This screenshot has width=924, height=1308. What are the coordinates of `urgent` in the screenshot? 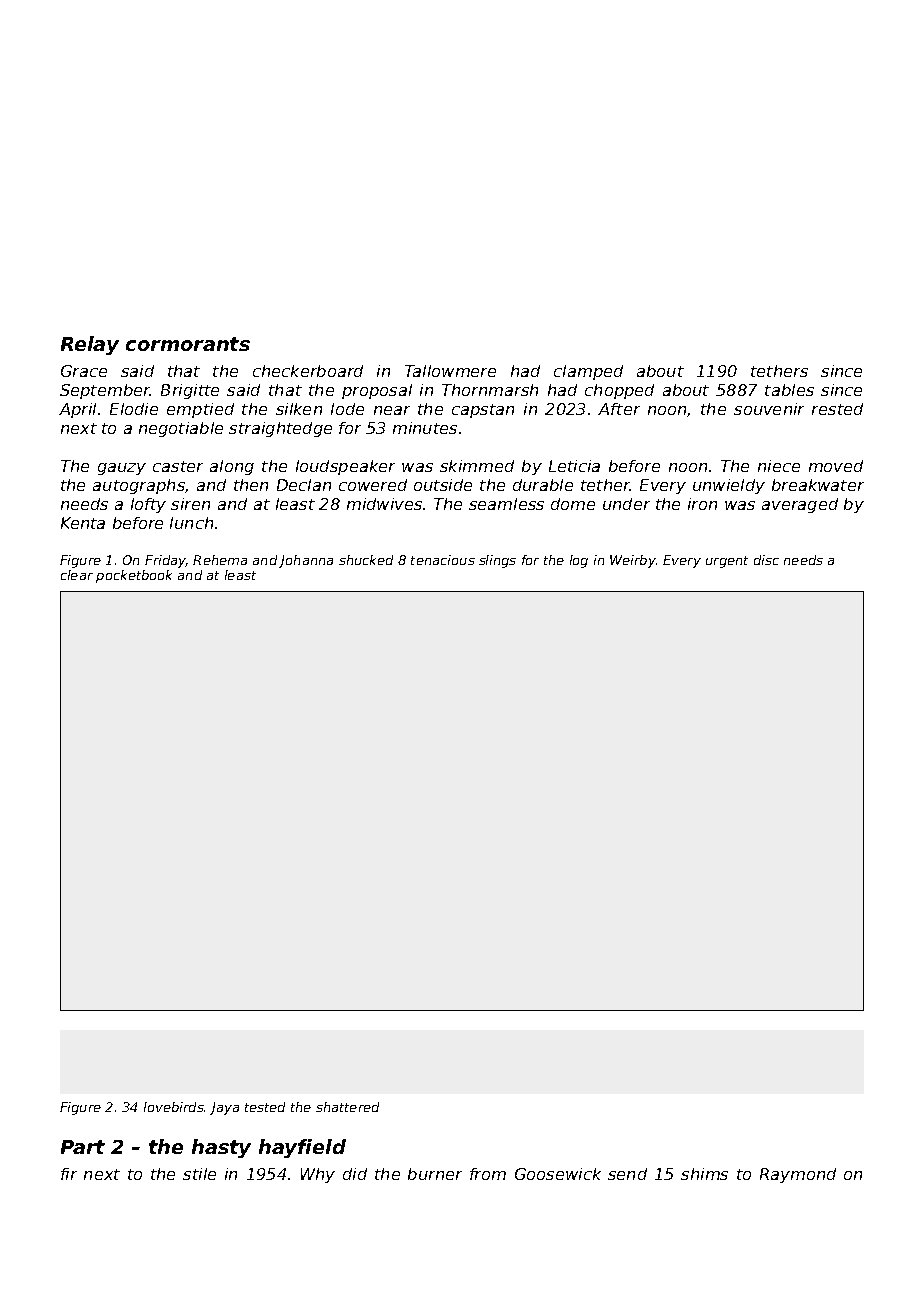 It's located at (727, 562).
